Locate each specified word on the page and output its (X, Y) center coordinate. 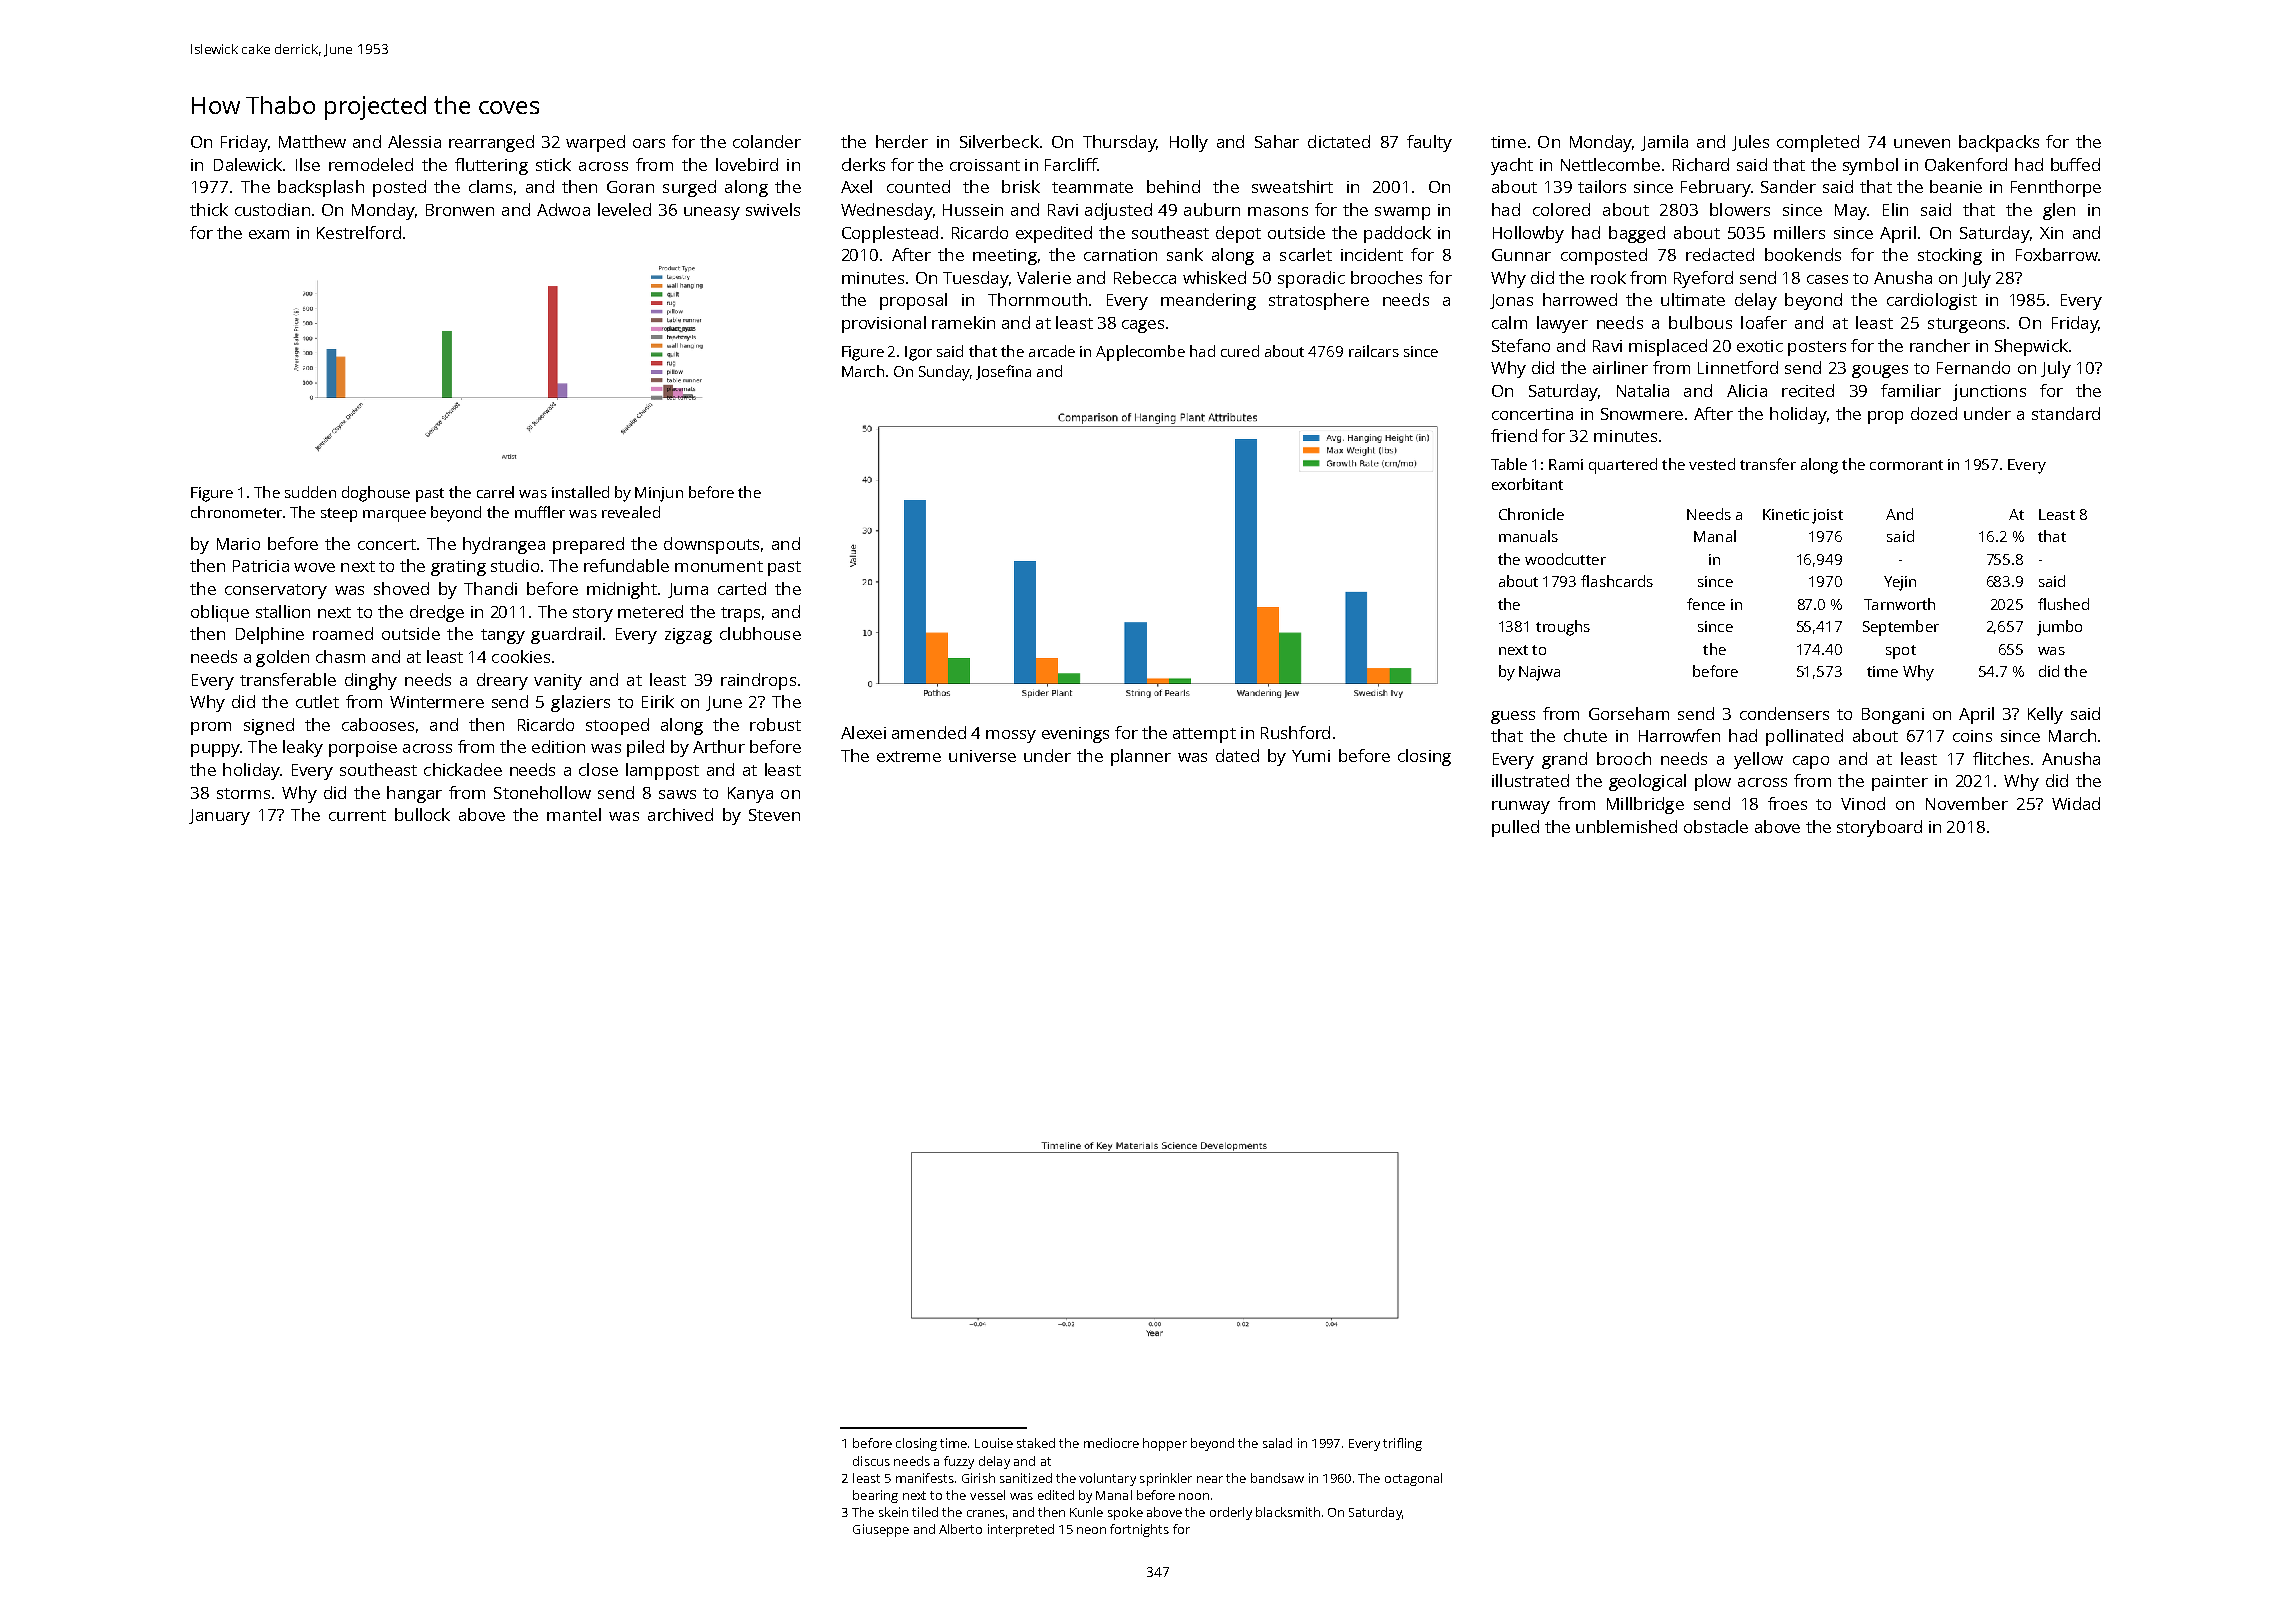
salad (1277, 1443)
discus (871, 1461)
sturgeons (1966, 325)
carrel (495, 492)
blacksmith (1288, 1512)
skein (893, 1512)
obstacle (1716, 826)
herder (902, 141)
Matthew (312, 141)
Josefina (1003, 372)
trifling (1402, 1444)
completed (1818, 143)
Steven (774, 815)
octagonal (1413, 1479)
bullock (422, 814)
